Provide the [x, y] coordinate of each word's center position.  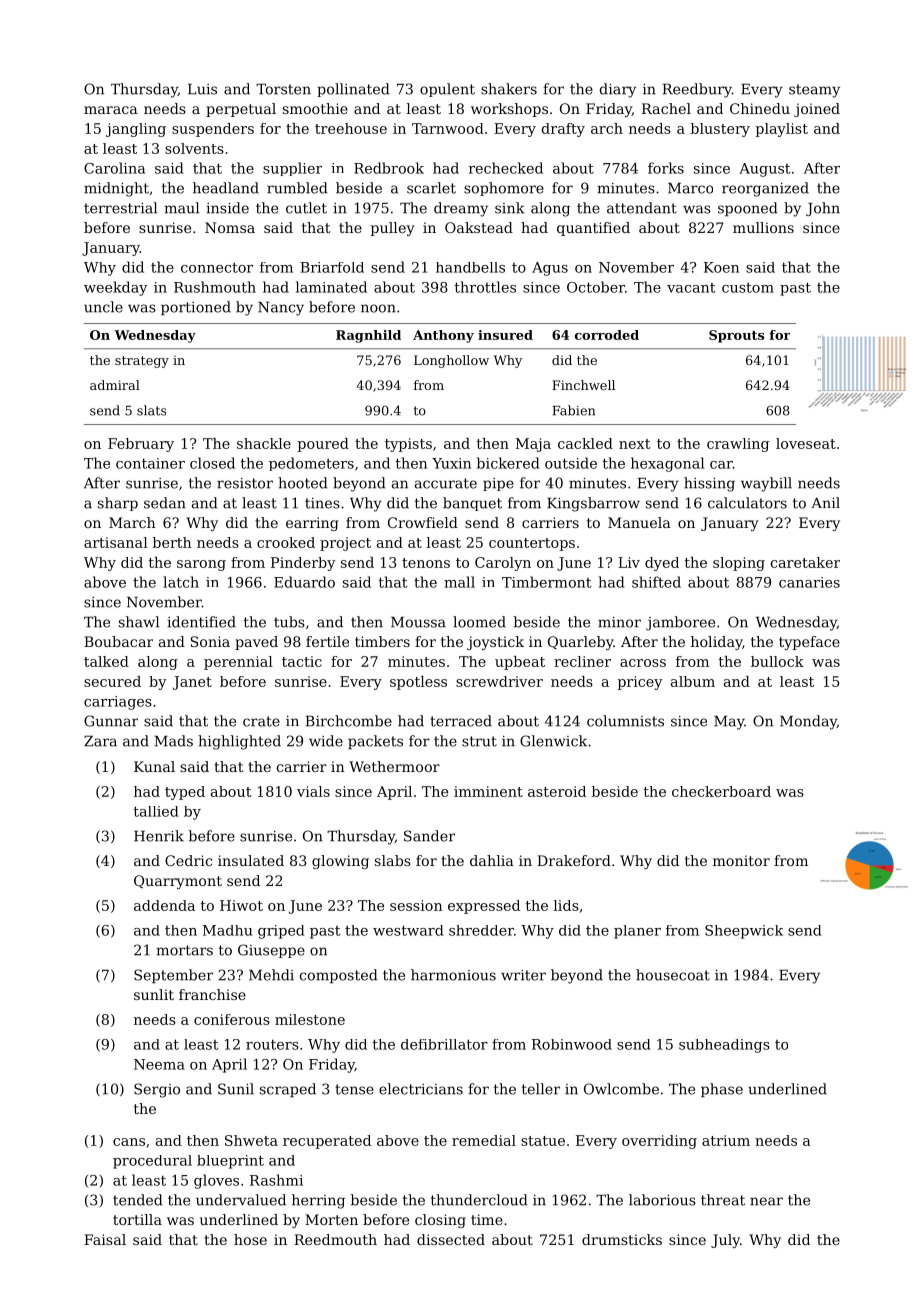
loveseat [806, 443]
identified [201, 622]
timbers [382, 641]
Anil [825, 502]
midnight [116, 189]
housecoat [673, 975]
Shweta [251, 1140]
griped [281, 932]
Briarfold [332, 267]
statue [543, 1141]
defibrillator [444, 1044]
